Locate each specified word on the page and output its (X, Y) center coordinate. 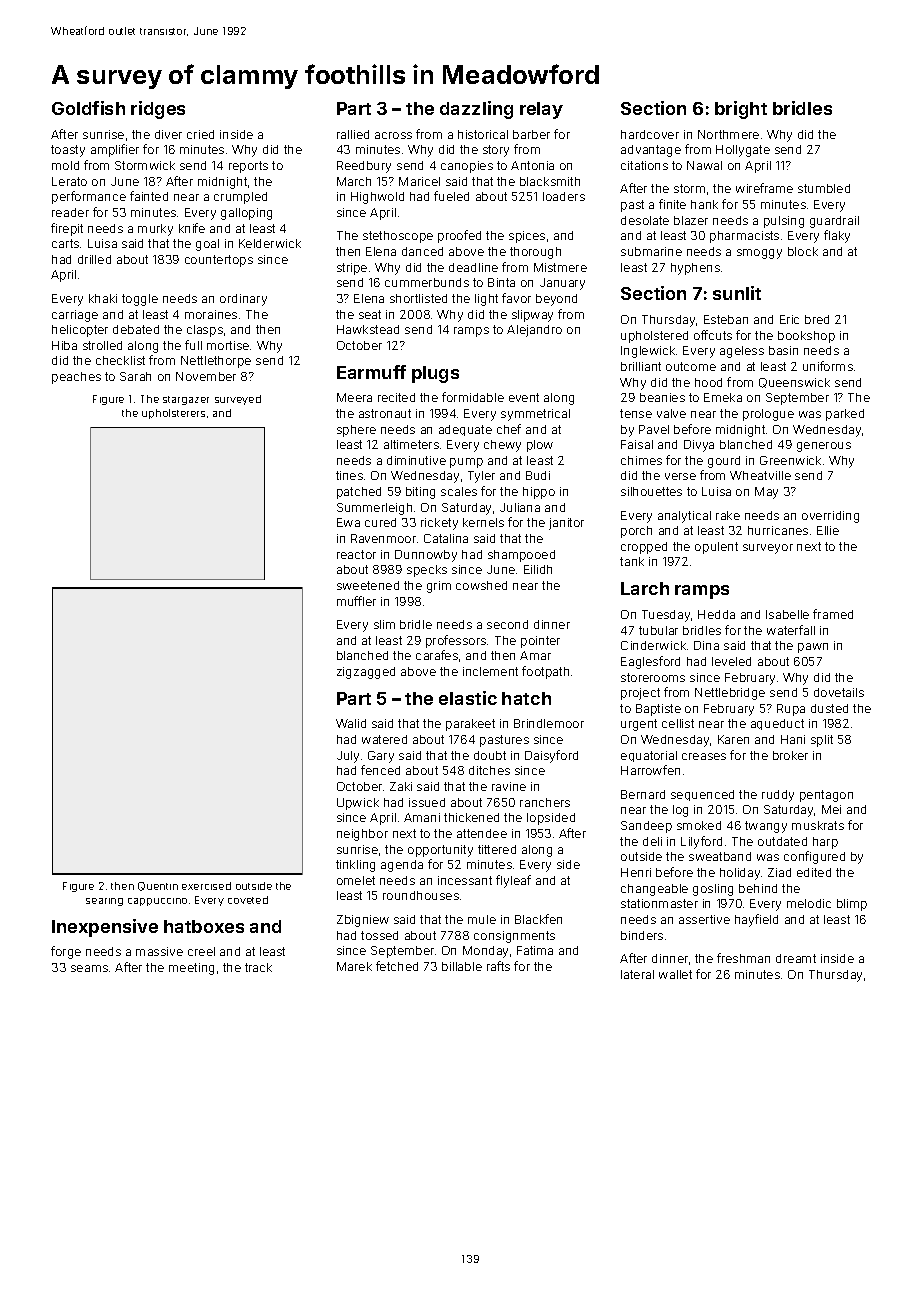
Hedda (716, 614)
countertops (219, 261)
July (348, 757)
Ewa (348, 522)
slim (384, 624)
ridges (158, 110)
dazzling (476, 110)
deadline (473, 267)
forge (66, 952)
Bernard (643, 794)
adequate (465, 430)
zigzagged (366, 673)
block (803, 251)
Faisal (637, 444)
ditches (489, 770)
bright (741, 110)
